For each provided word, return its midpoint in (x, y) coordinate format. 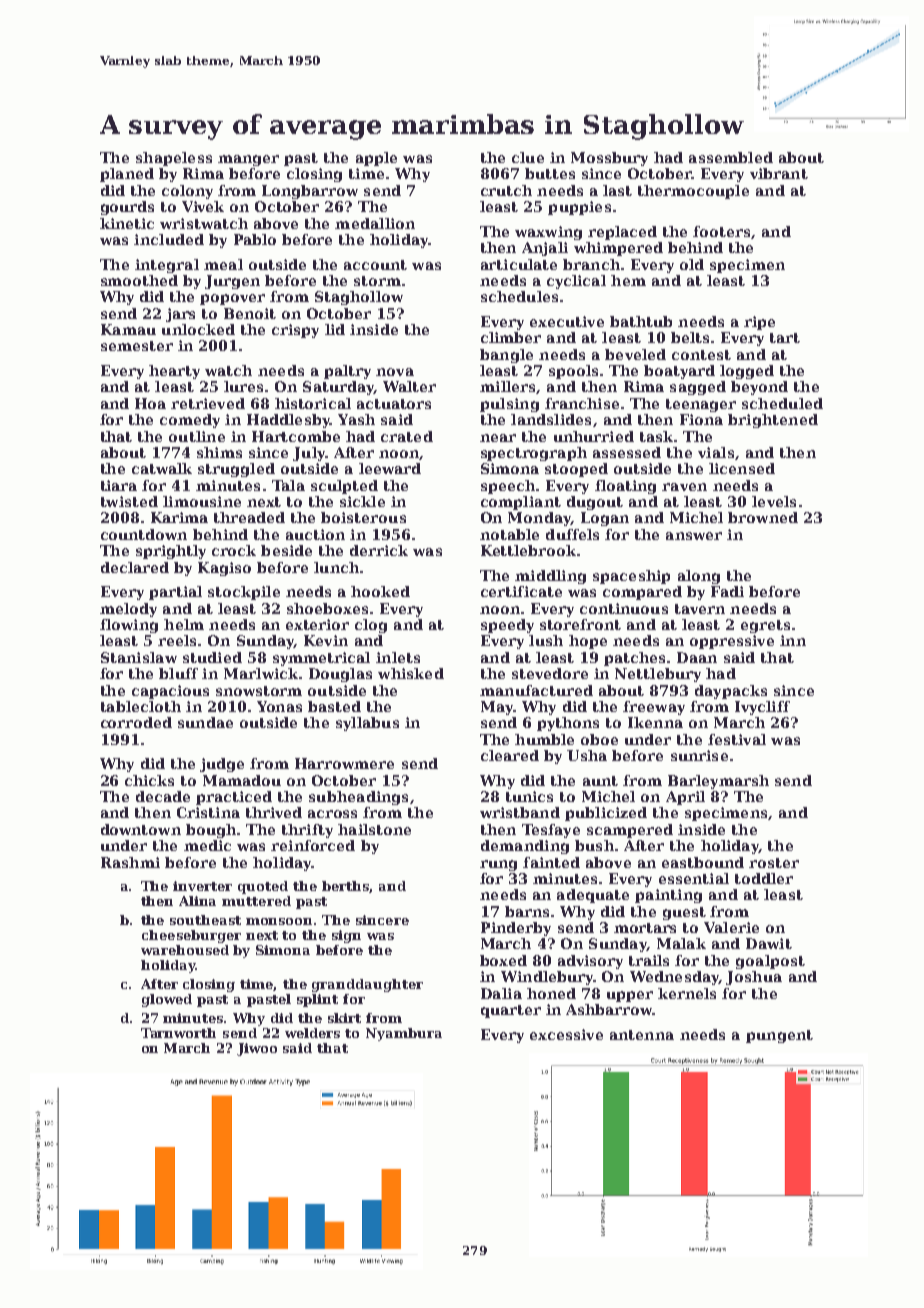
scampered (630, 831)
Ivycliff (762, 708)
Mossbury (609, 159)
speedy (507, 626)
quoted (263, 887)
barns (527, 911)
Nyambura (404, 1034)
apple (376, 159)
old (692, 264)
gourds (127, 208)
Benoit (250, 313)
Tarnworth (178, 1033)
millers (507, 386)
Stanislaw (139, 657)
